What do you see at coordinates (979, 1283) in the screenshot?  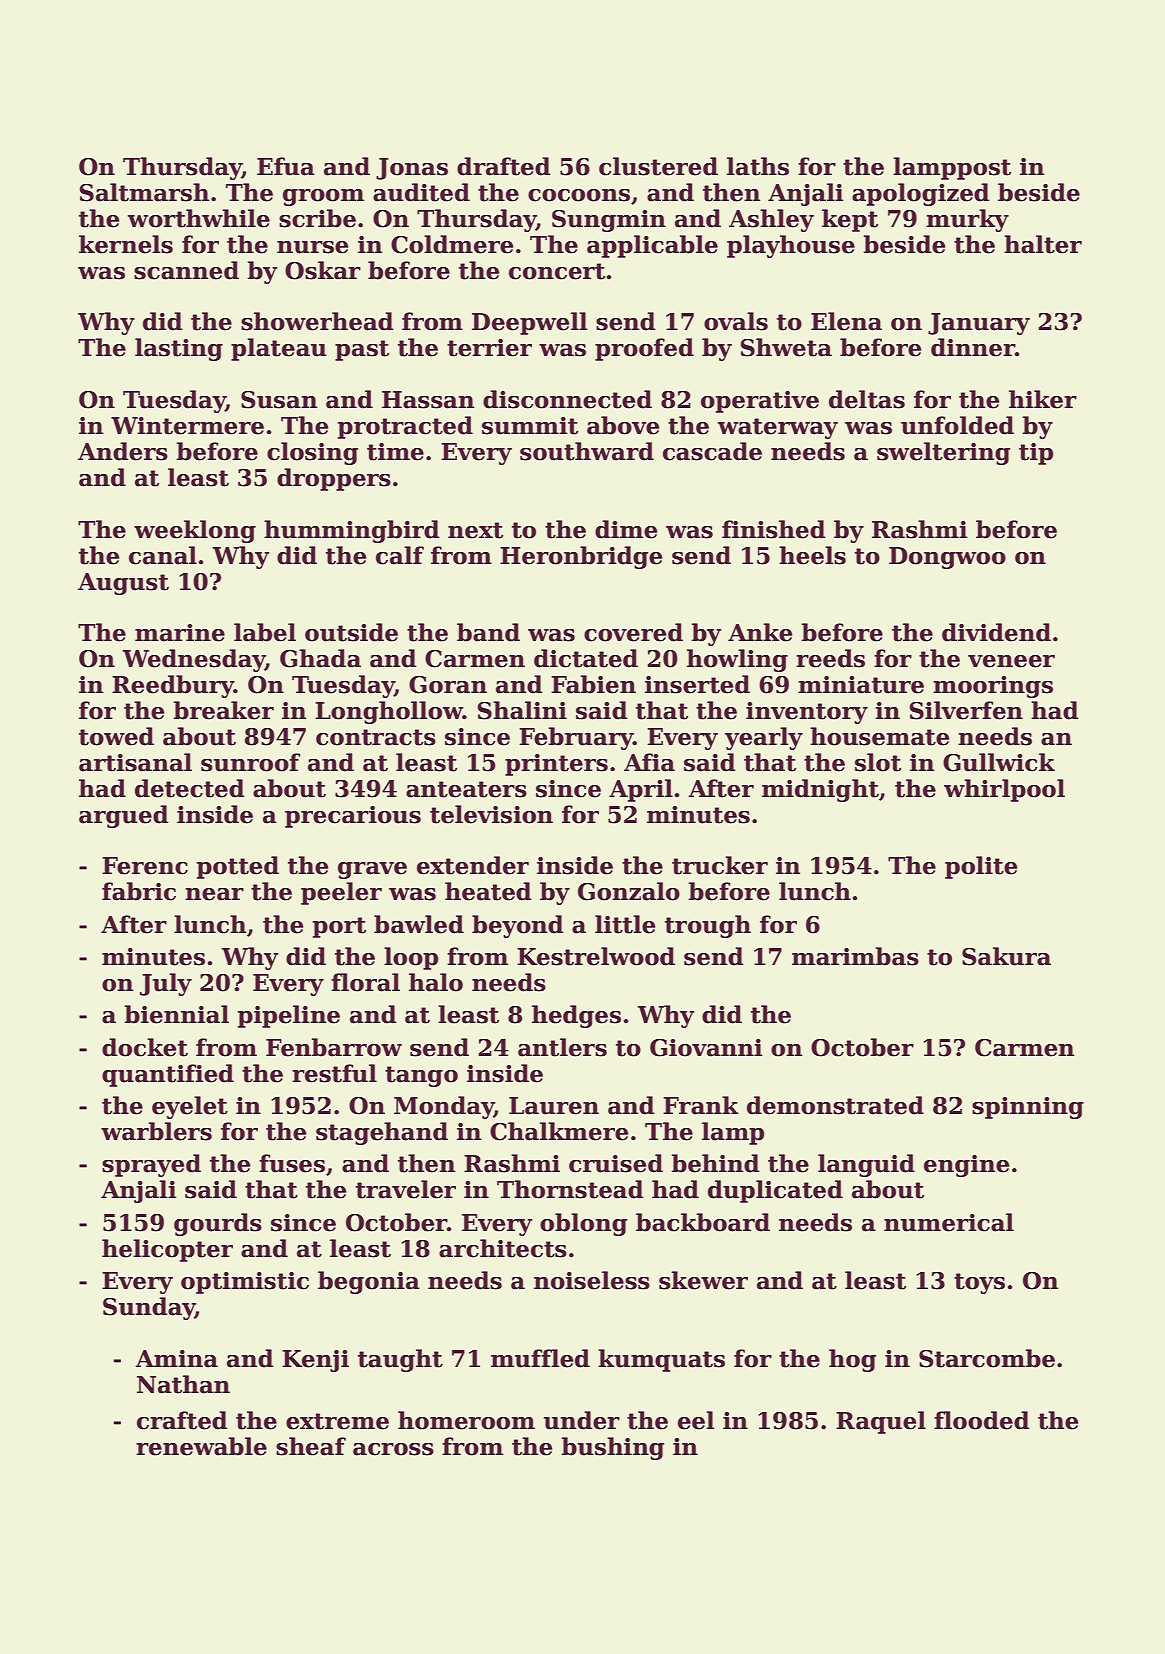 I see `toys` at bounding box center [979, 1283].
